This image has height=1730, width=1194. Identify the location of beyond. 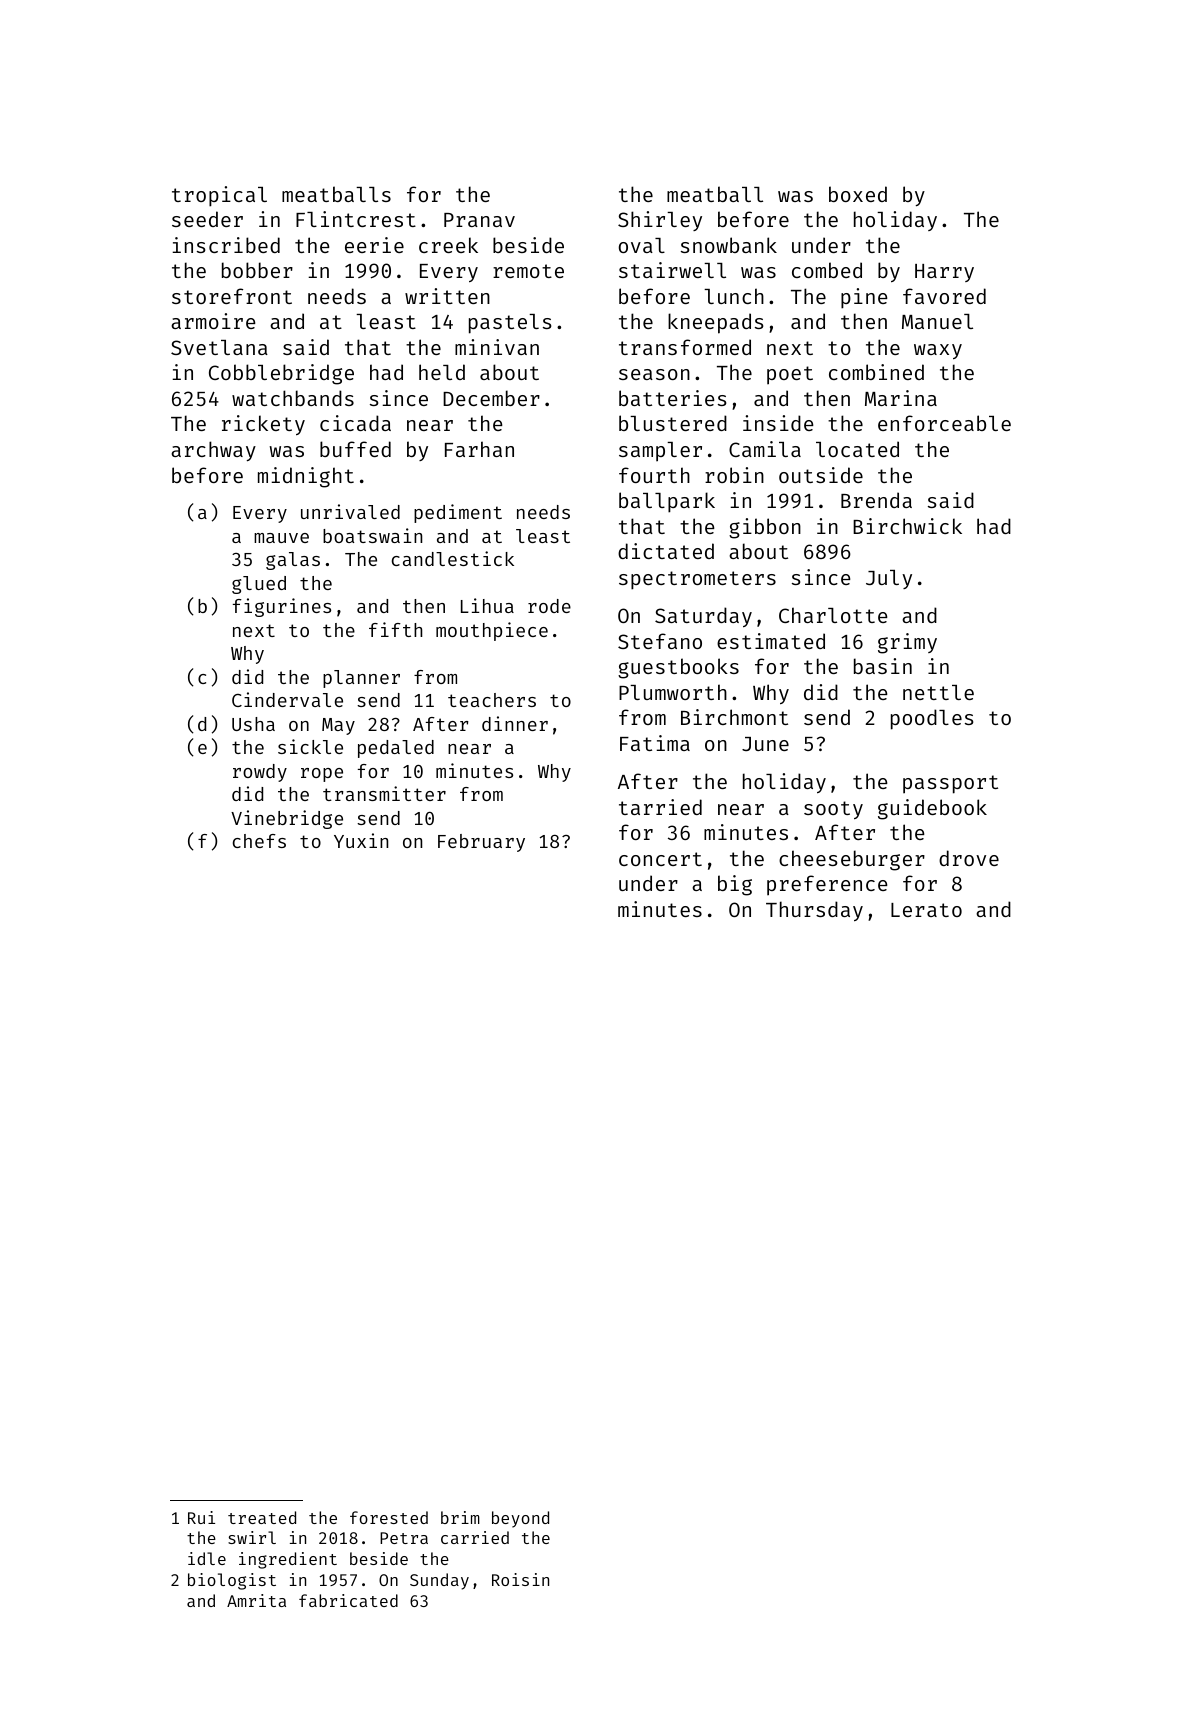
(520, 1519).
